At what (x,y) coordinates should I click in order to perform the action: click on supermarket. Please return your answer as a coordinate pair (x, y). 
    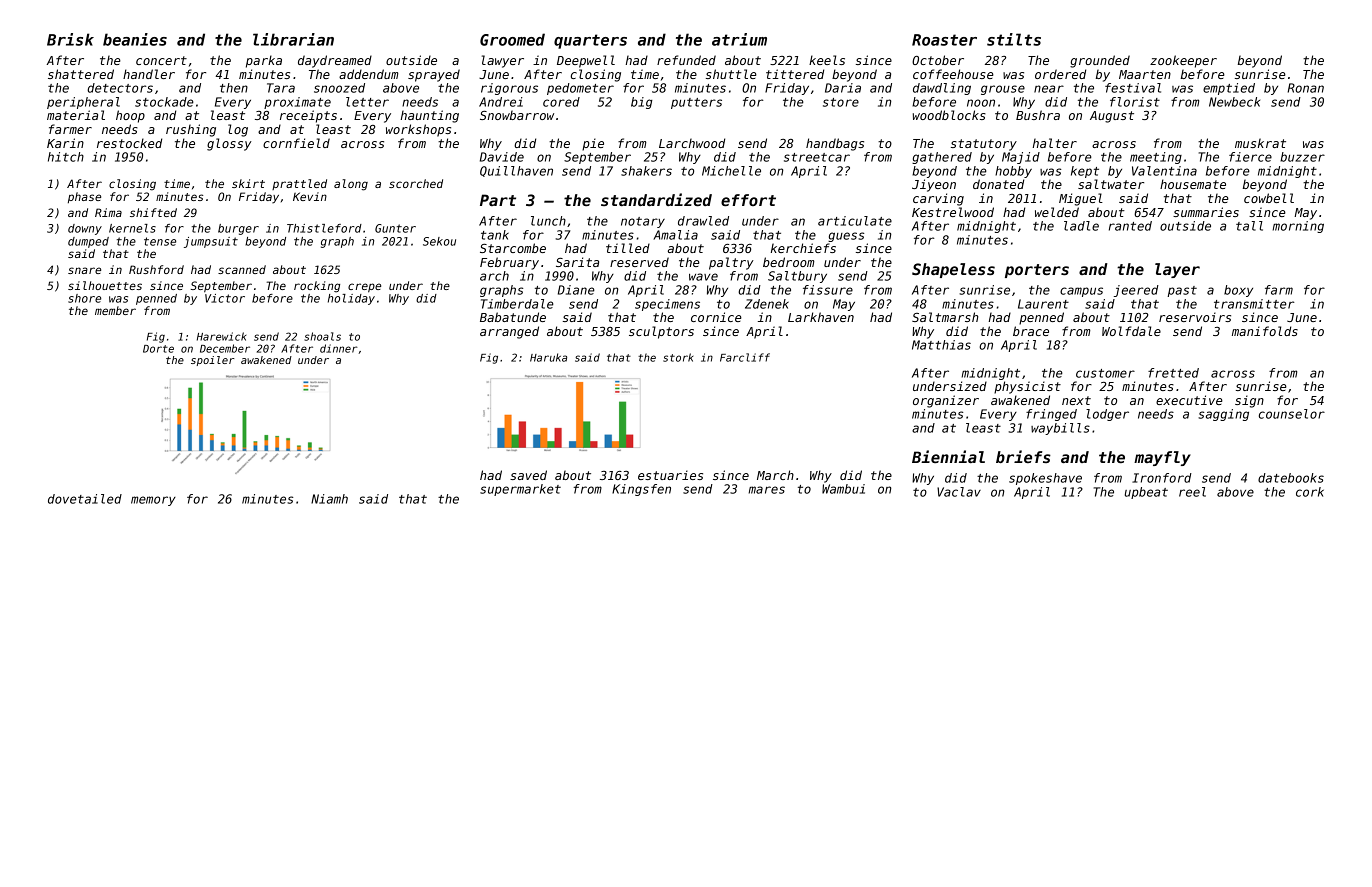
    Looking at the image, I should click on (520, 490).
